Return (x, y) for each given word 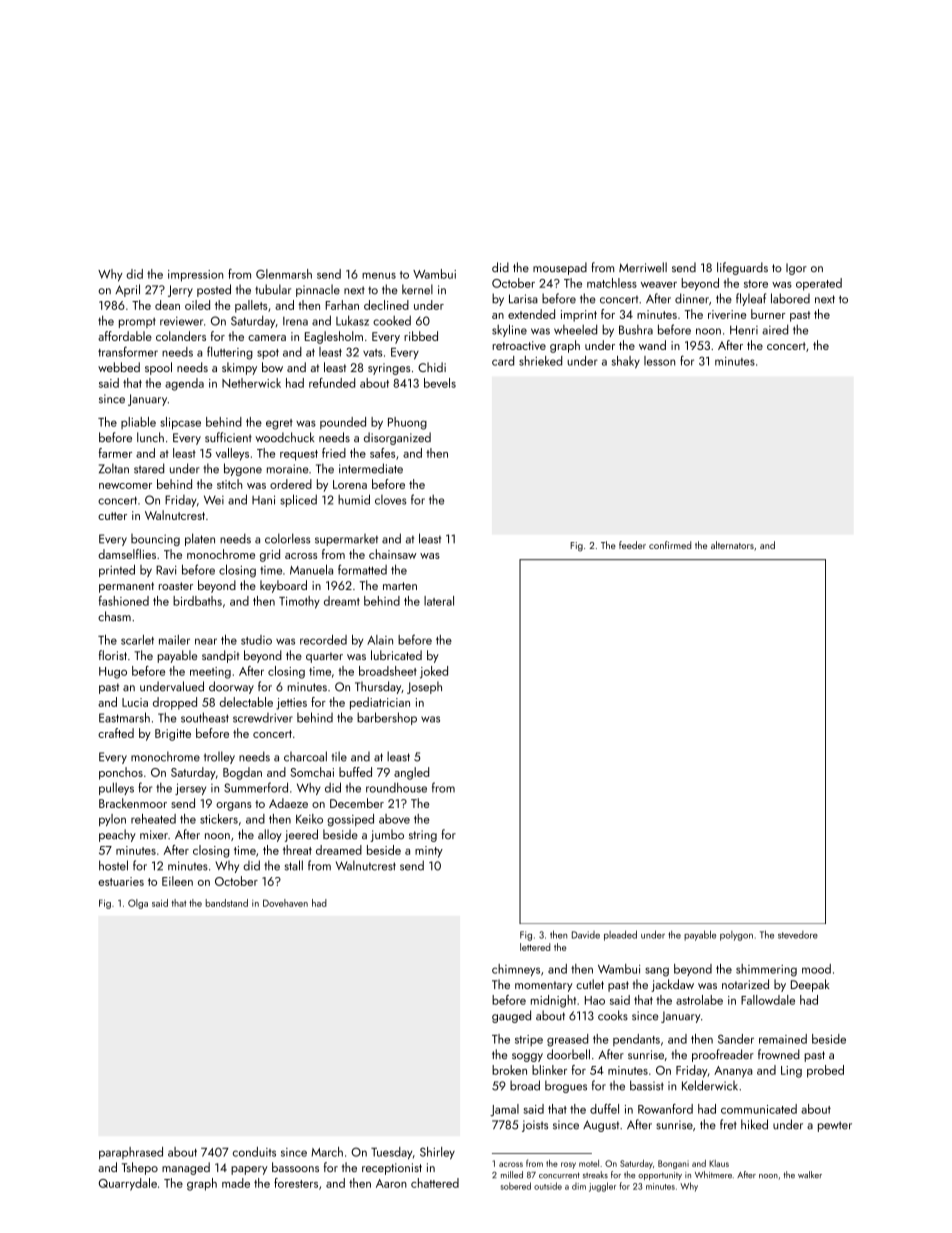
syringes (389, 369)
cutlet (590, 984)
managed (186, 1168)
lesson (659, 361)
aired (775, 329)
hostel (113, 865)
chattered (435, 1183)
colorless (287, 538)
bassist (647, 1085)
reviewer (181, 321)
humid (354, 499)
